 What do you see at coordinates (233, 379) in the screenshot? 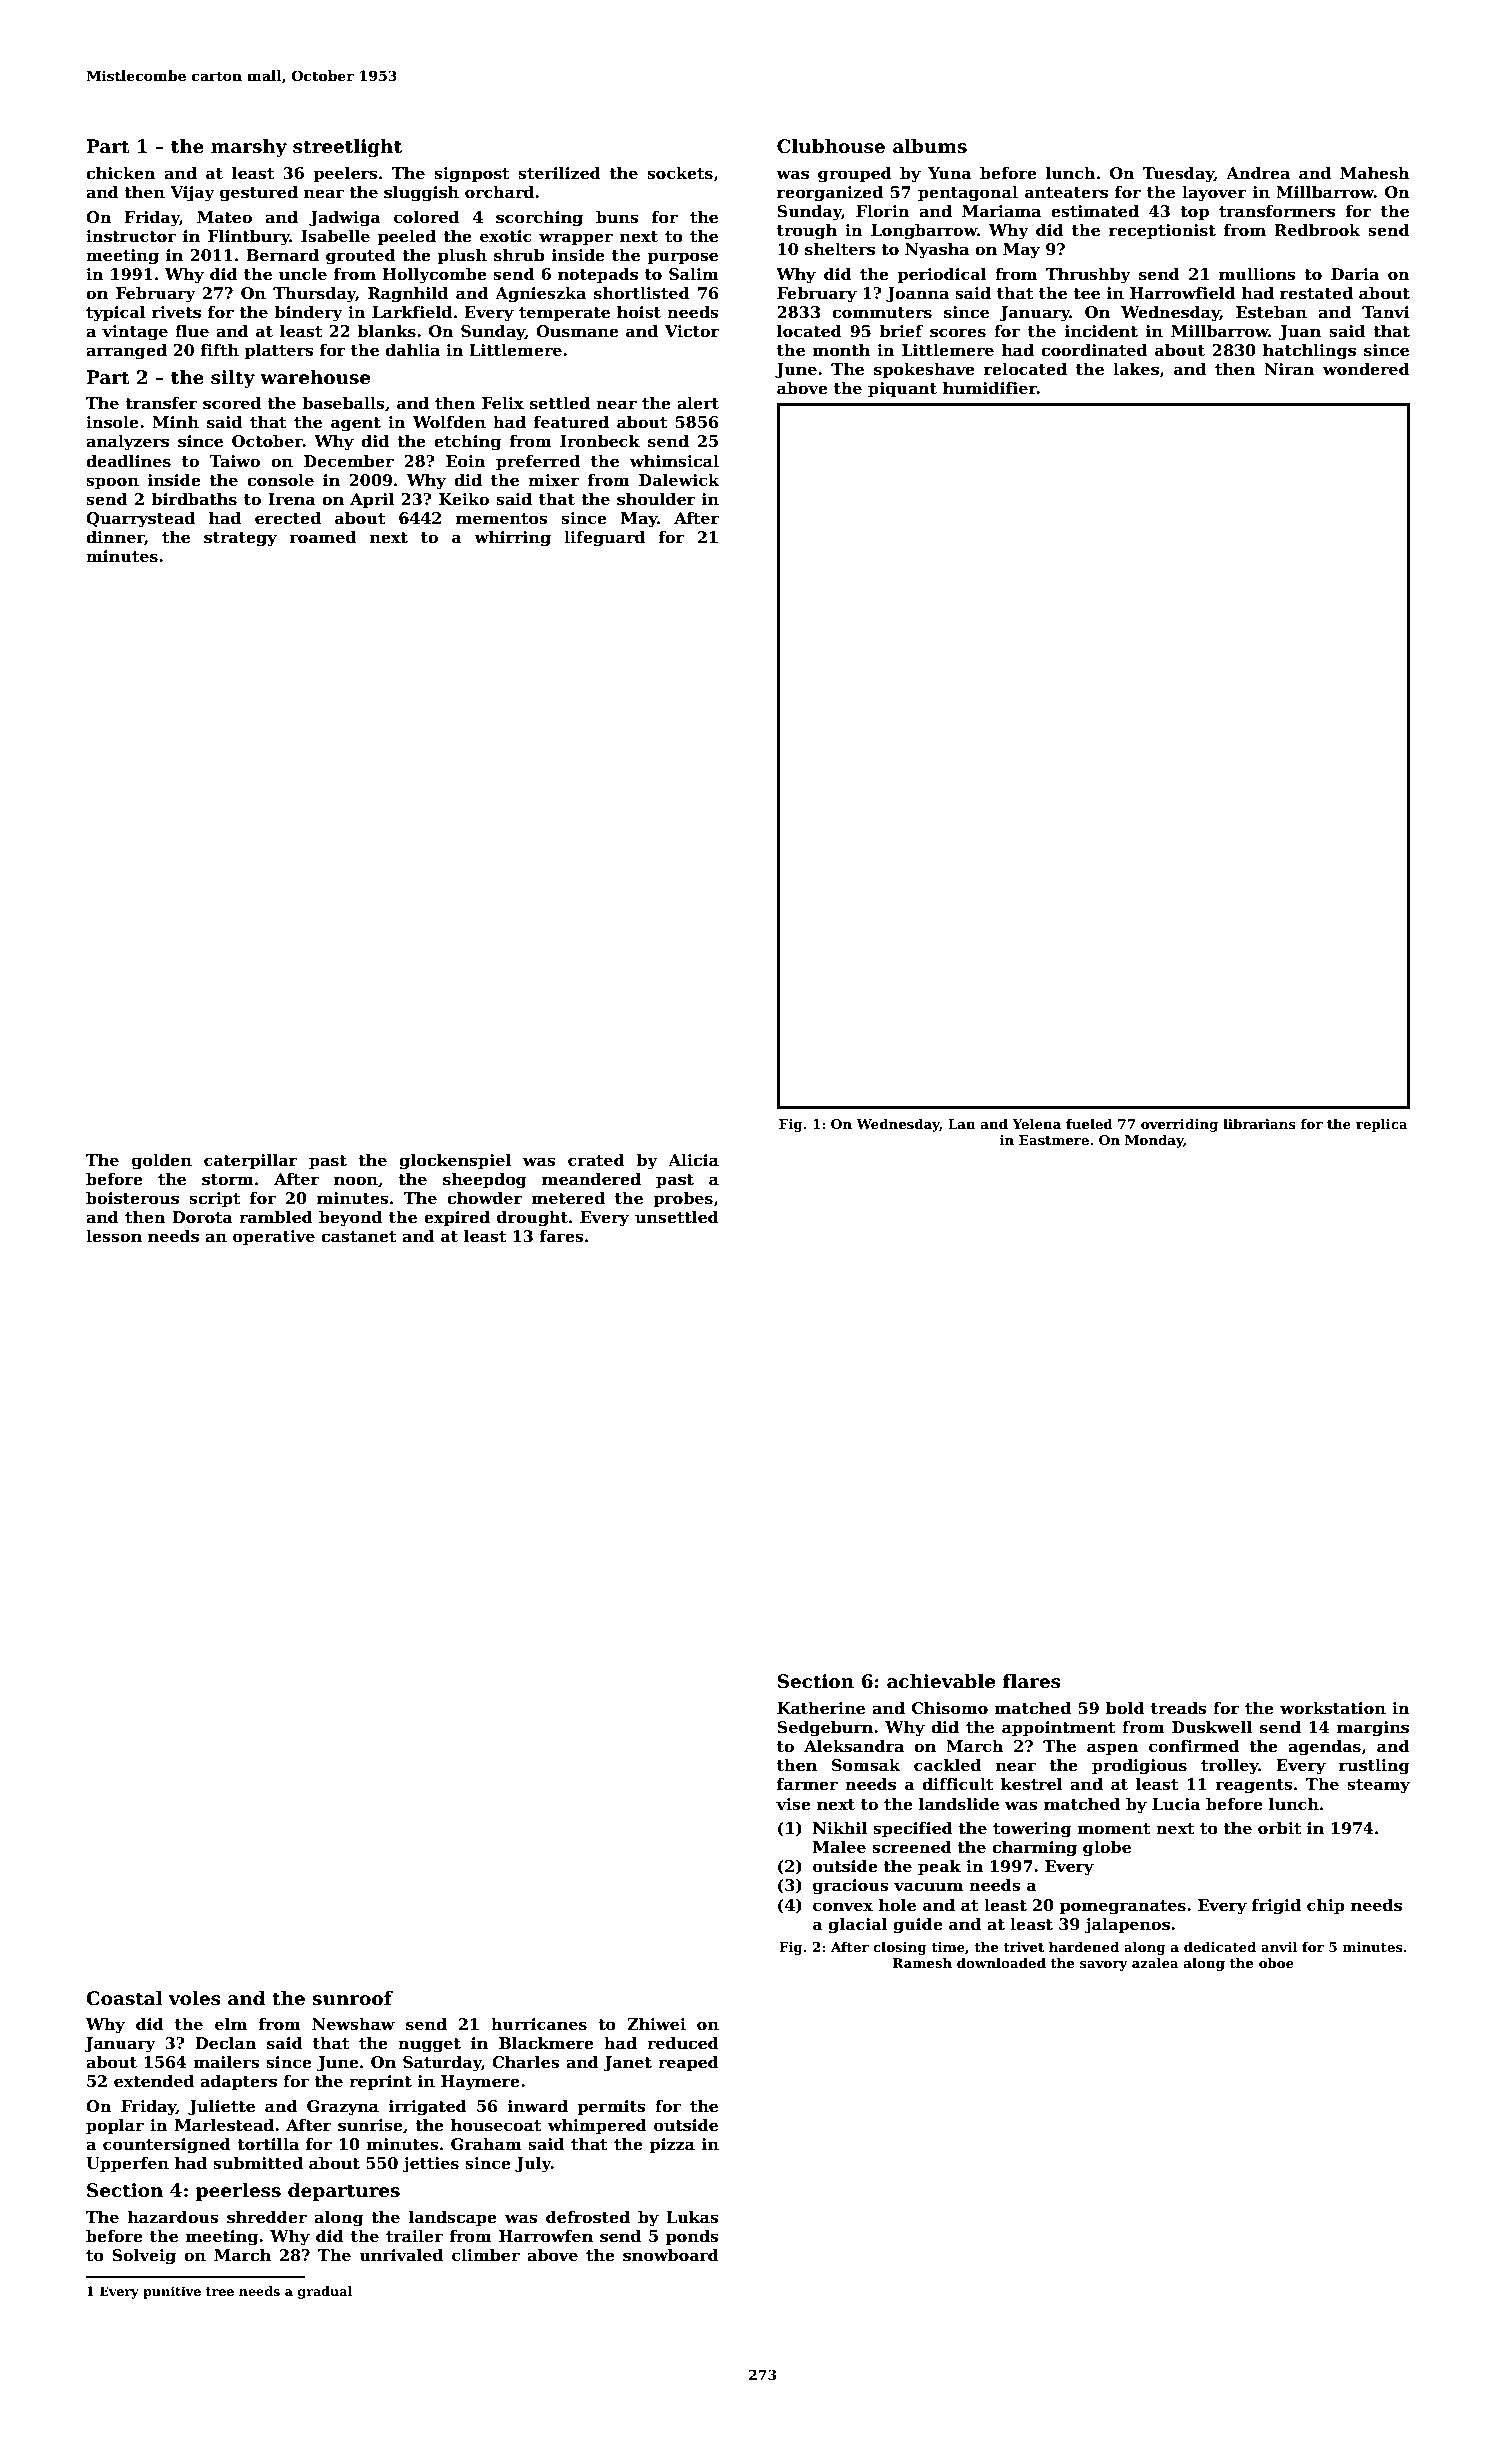
I see `silty` at bounding box center [233, 379].
